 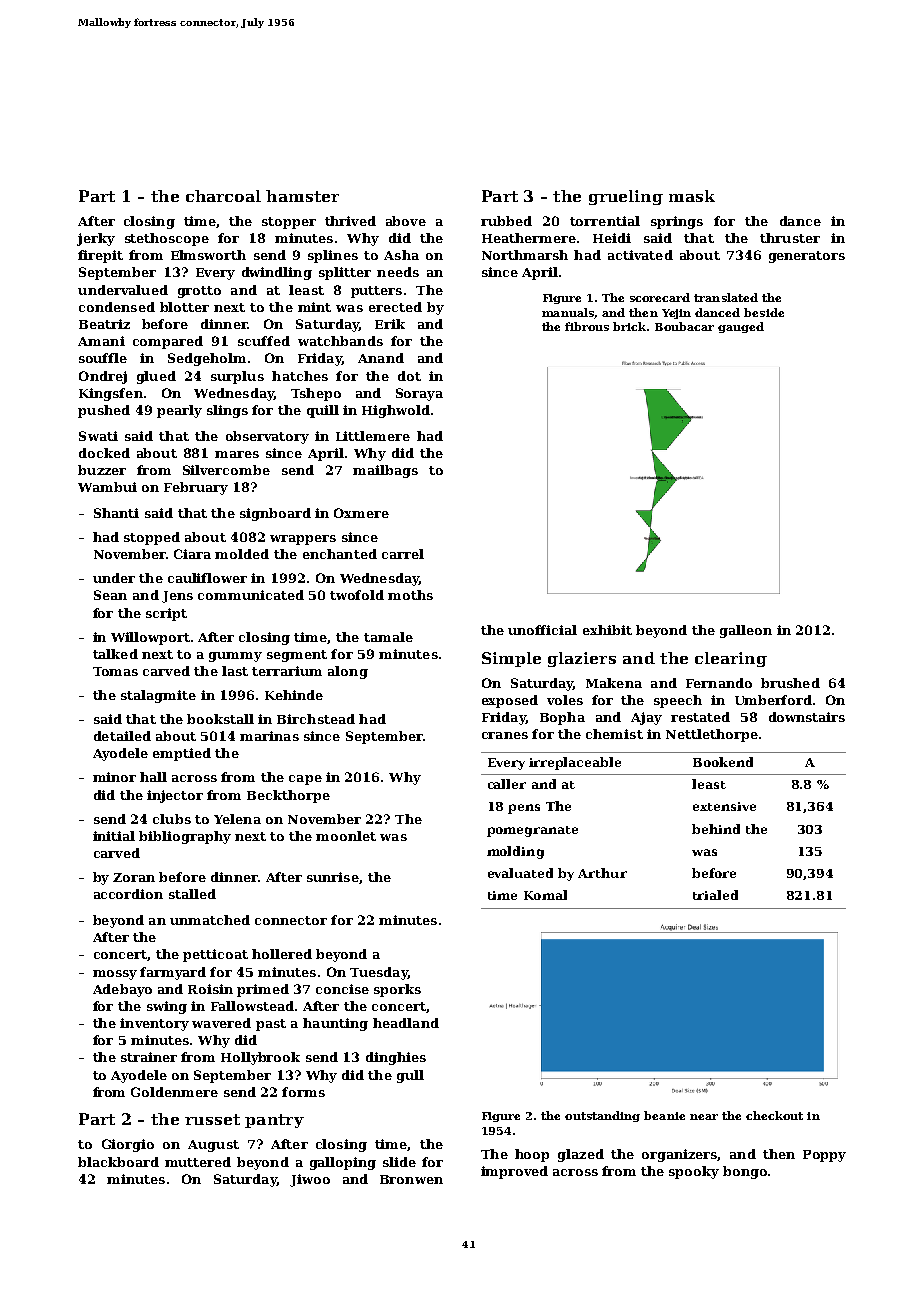 What do you see at coordinates (640, 255) in the image?
I see `activated` at bounding box center [640, 255].
